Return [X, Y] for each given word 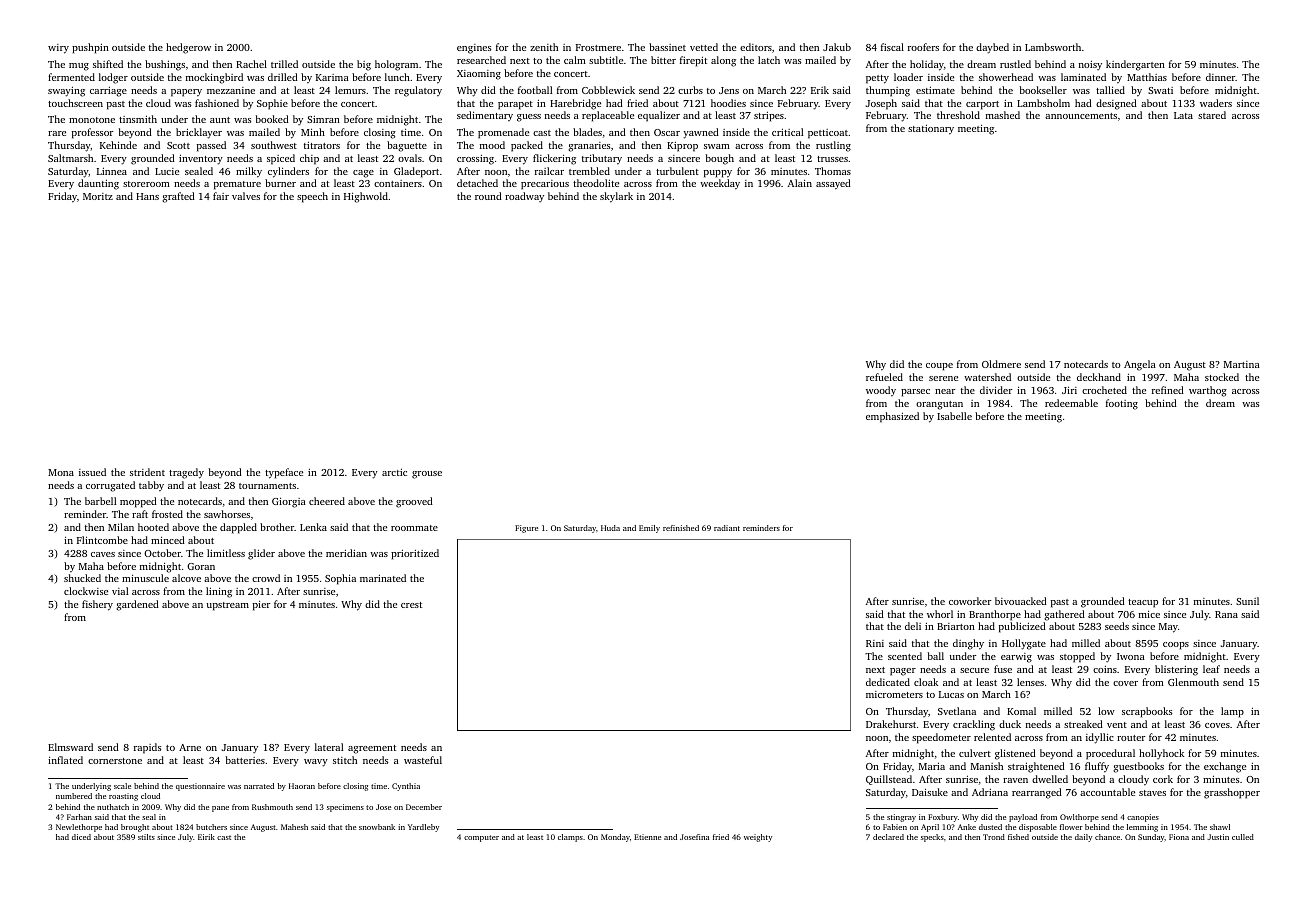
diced [81, 837]
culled [1243, 837]
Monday [615, 838]
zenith [544, 47]
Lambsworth [1053, 47]
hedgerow [188, 48]
